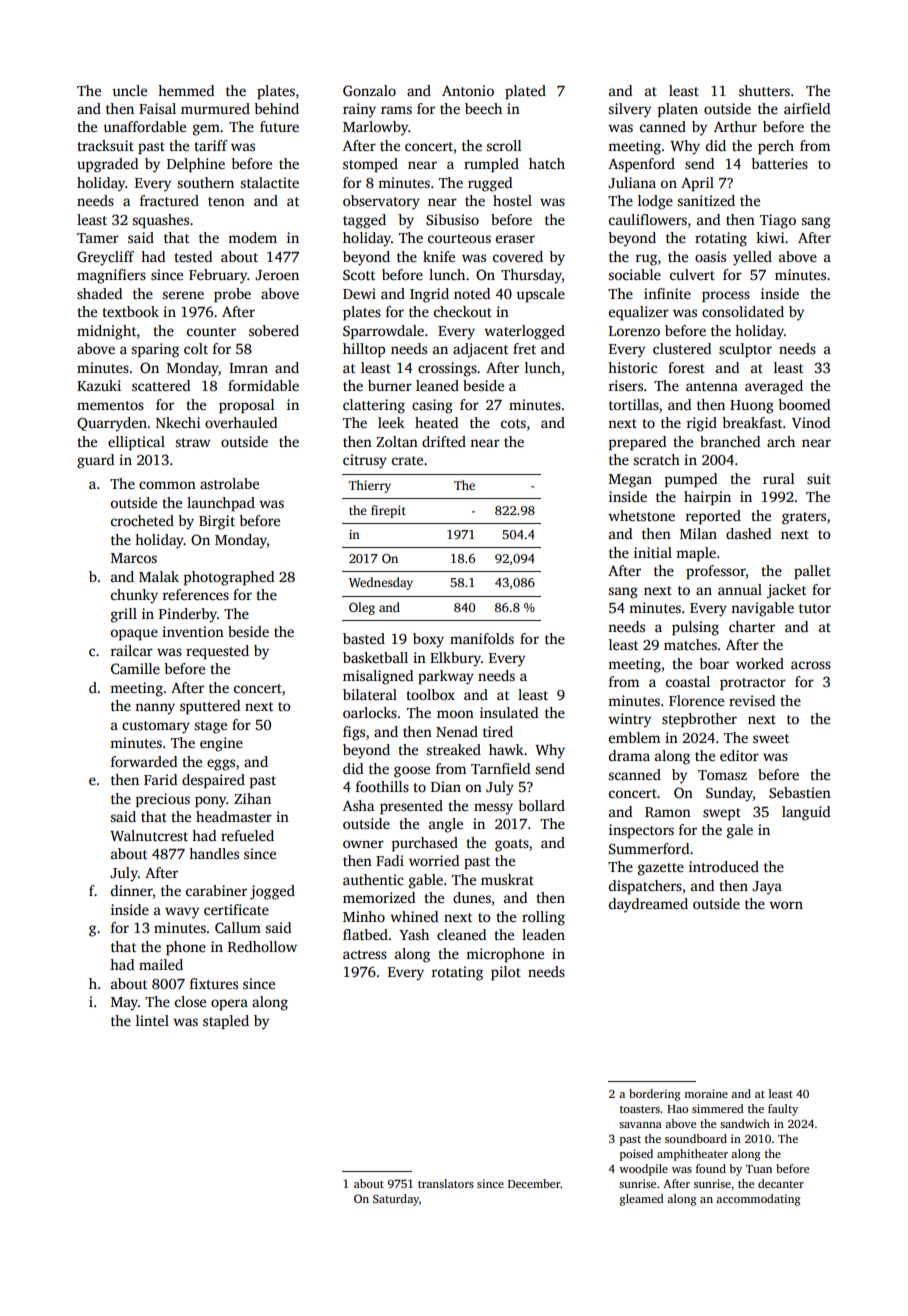 The height and width of the screenshot is (1316, 908). Describe the element at coordinates (642, 1200) in the screenshot. I see `gleamed` at that location.
